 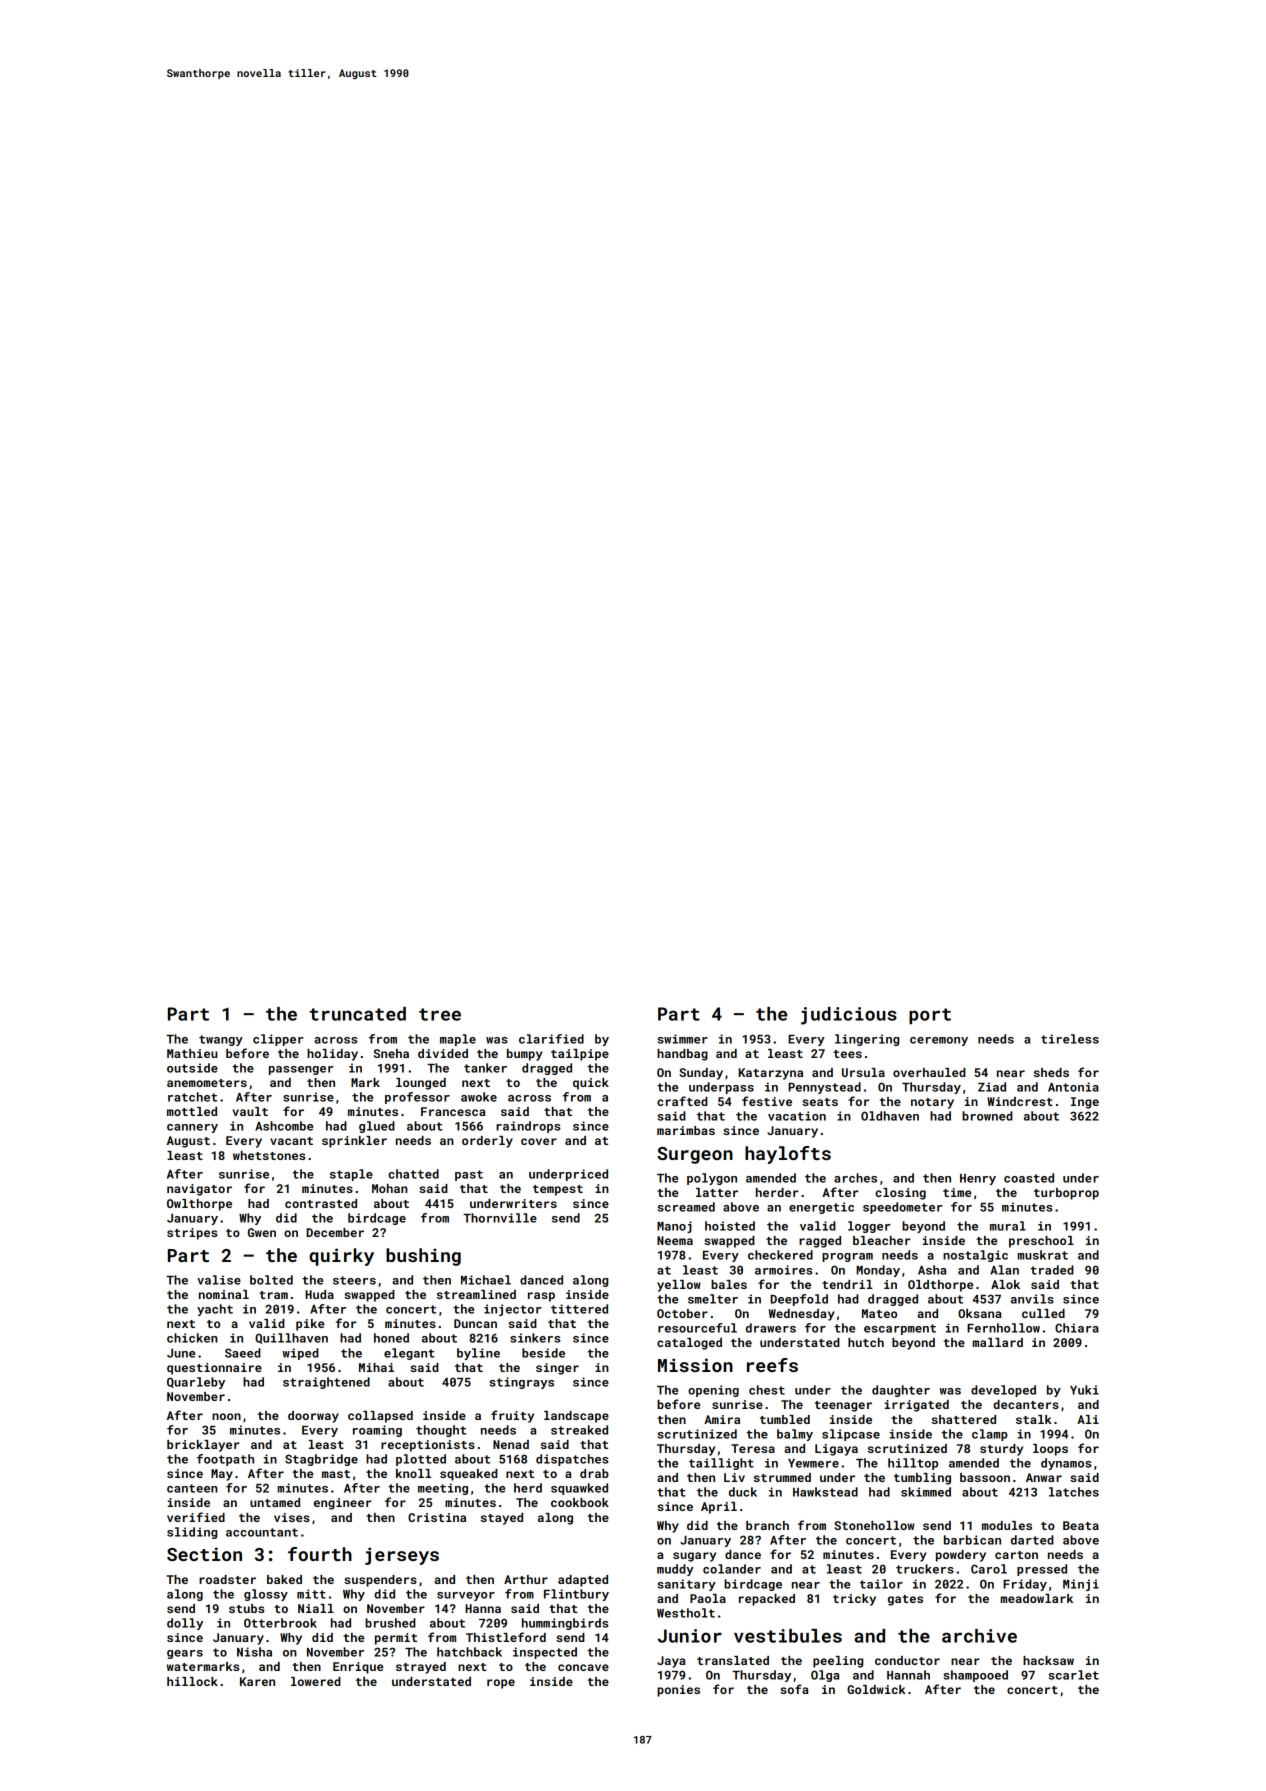 I want to click on Section, so click(x=204, y=1554).
